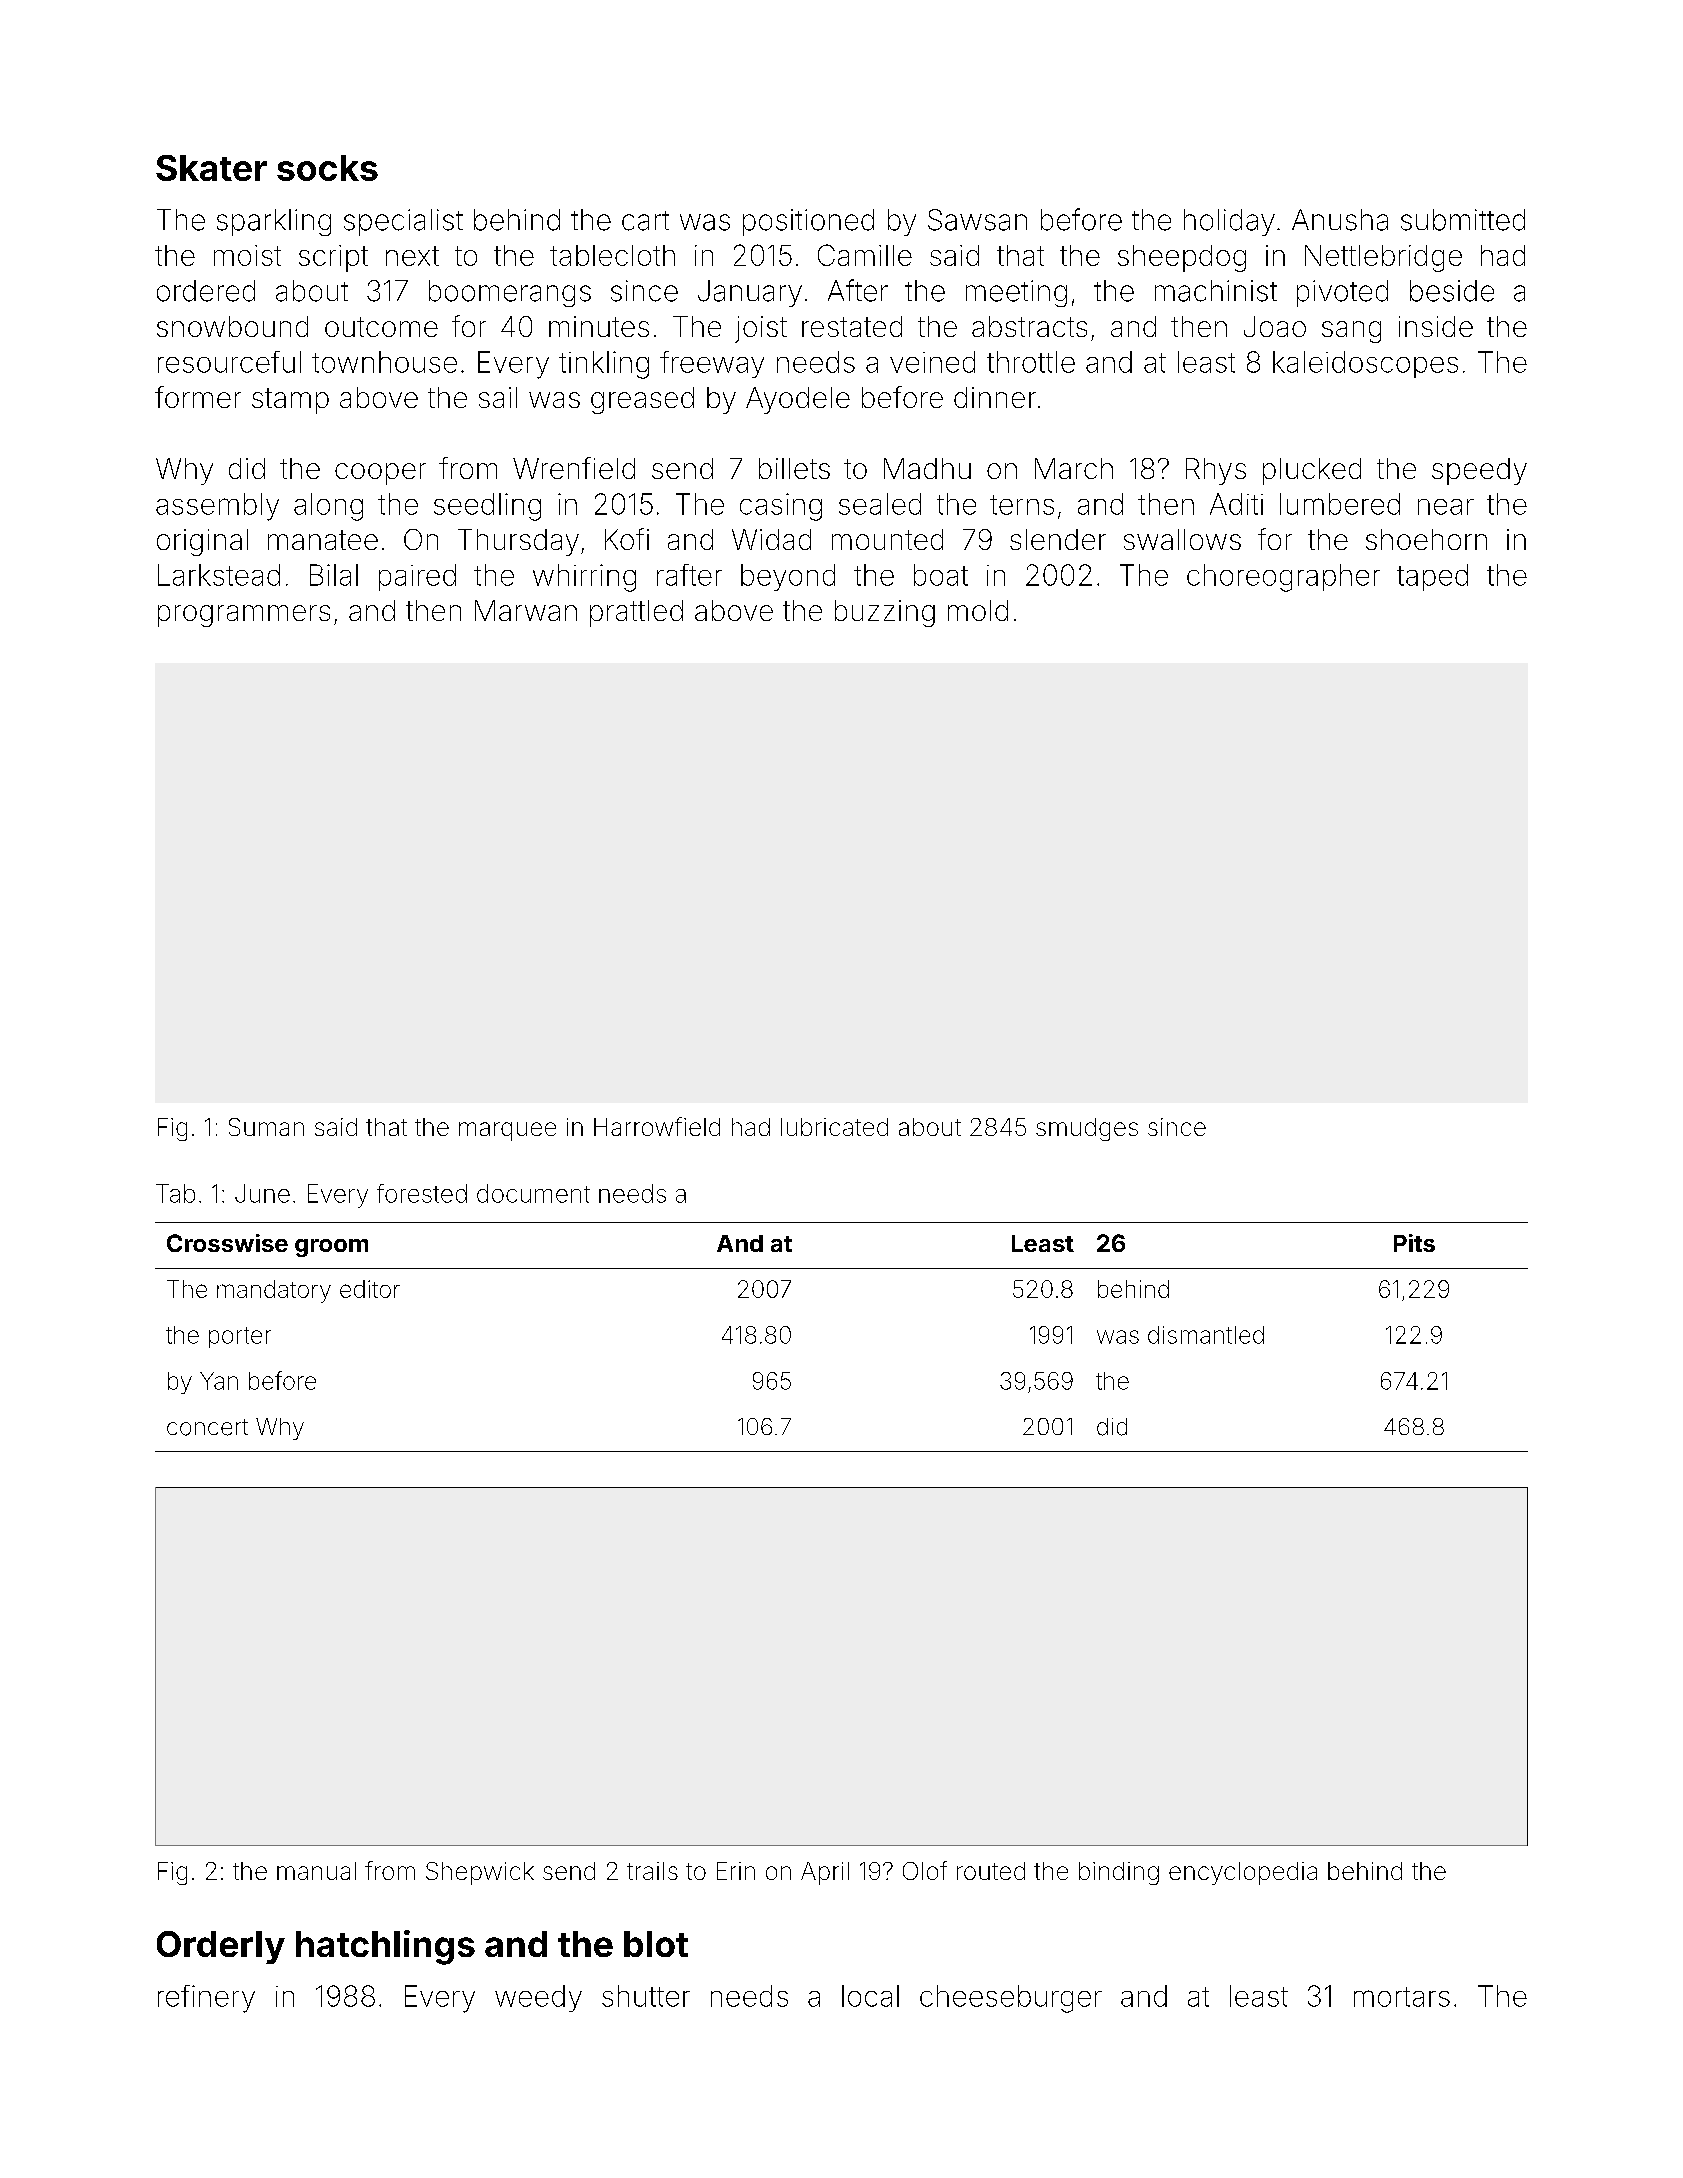 The image size is (1683, 2178). Describe the element at coordinates (380, 474) in the screenshot. I see `cooper` at that location.
